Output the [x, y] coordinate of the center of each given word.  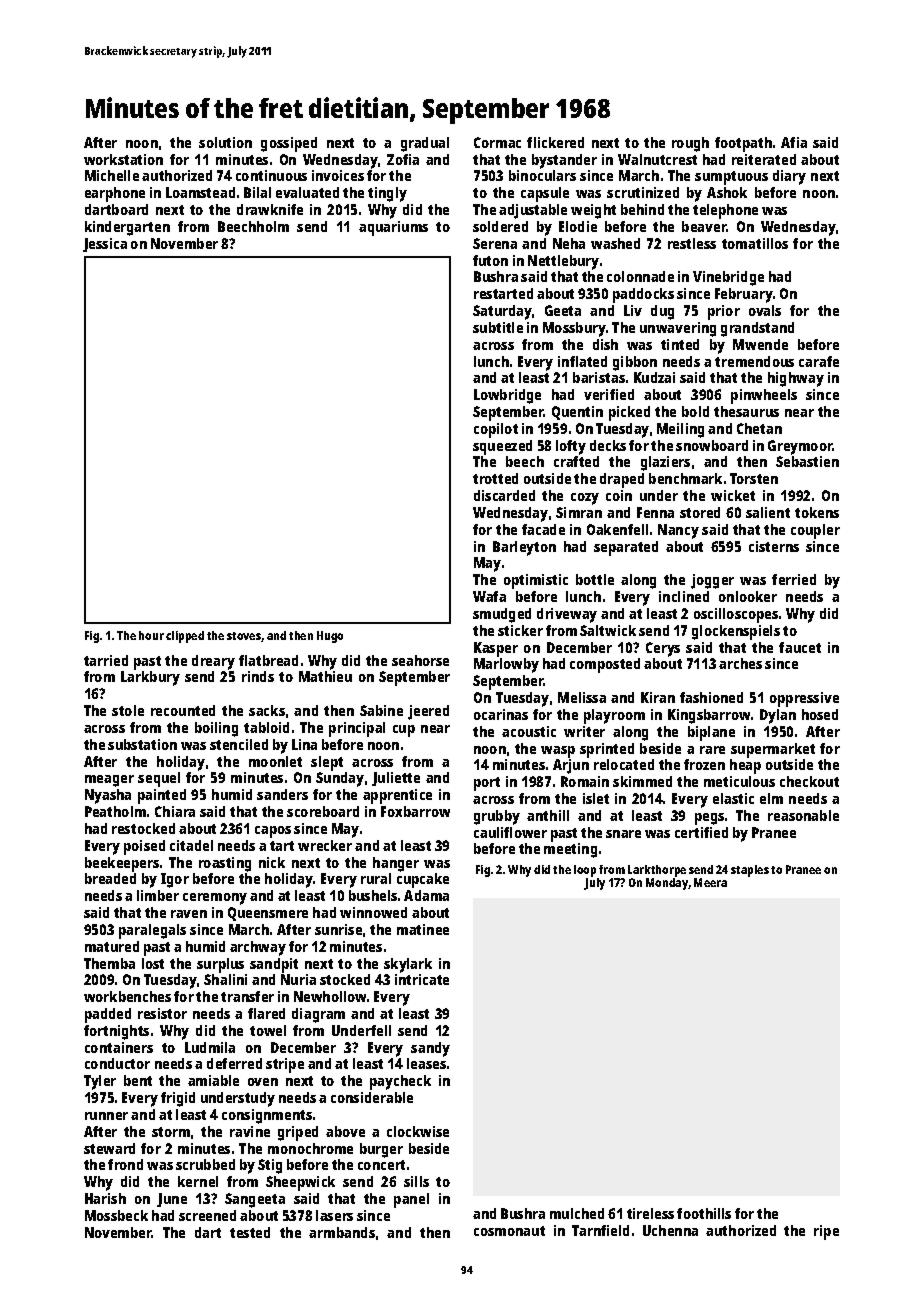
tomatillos [755, 243]
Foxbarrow [415, 811]
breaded [110, 878]
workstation [123, 159]
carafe [819, 361]
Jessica [105, 245]
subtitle [498, 327]
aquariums [393, 228]
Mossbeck [116, 1215]
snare [623, 834]
